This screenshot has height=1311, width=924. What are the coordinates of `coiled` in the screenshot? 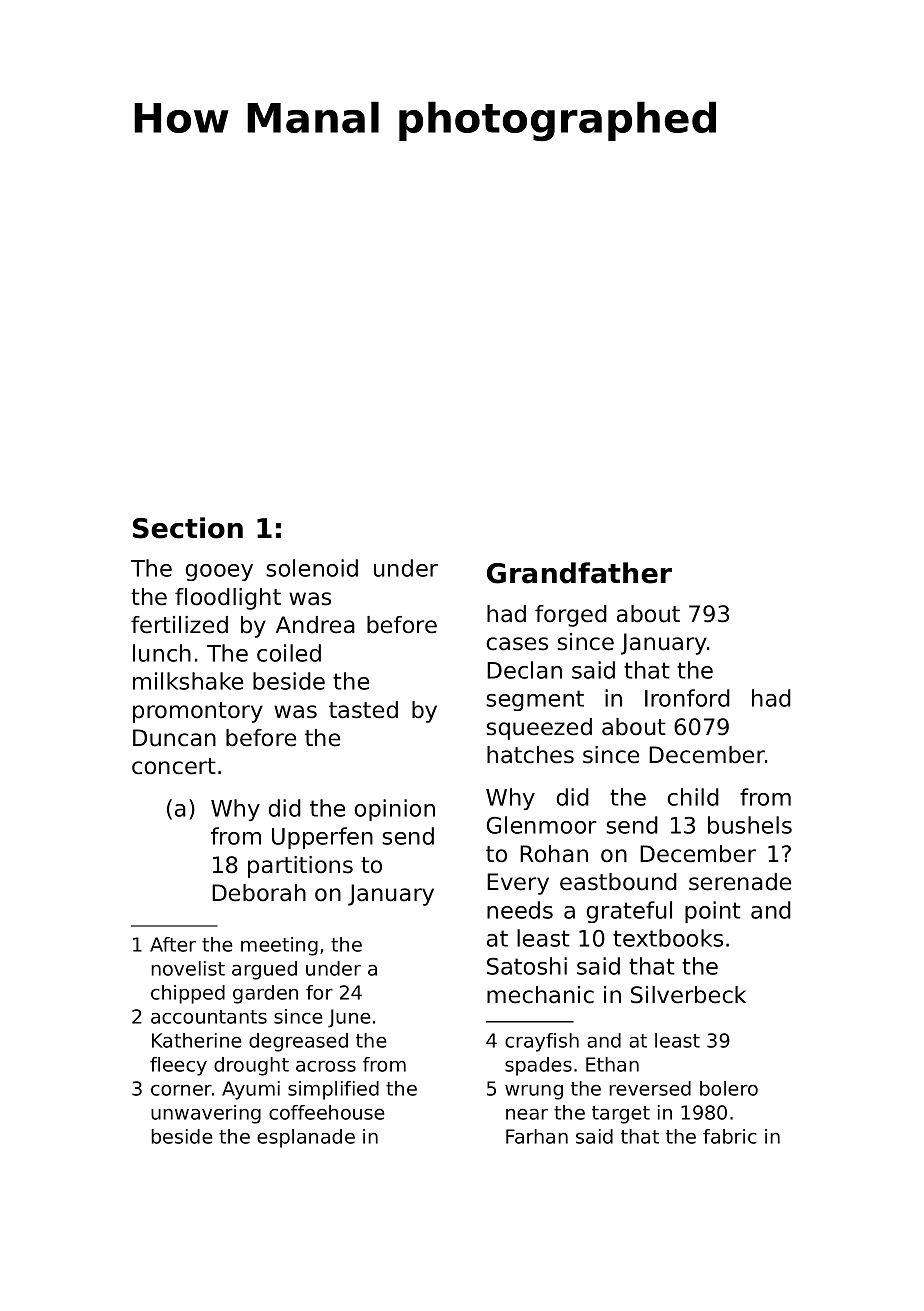 It's located at (289, 653).
